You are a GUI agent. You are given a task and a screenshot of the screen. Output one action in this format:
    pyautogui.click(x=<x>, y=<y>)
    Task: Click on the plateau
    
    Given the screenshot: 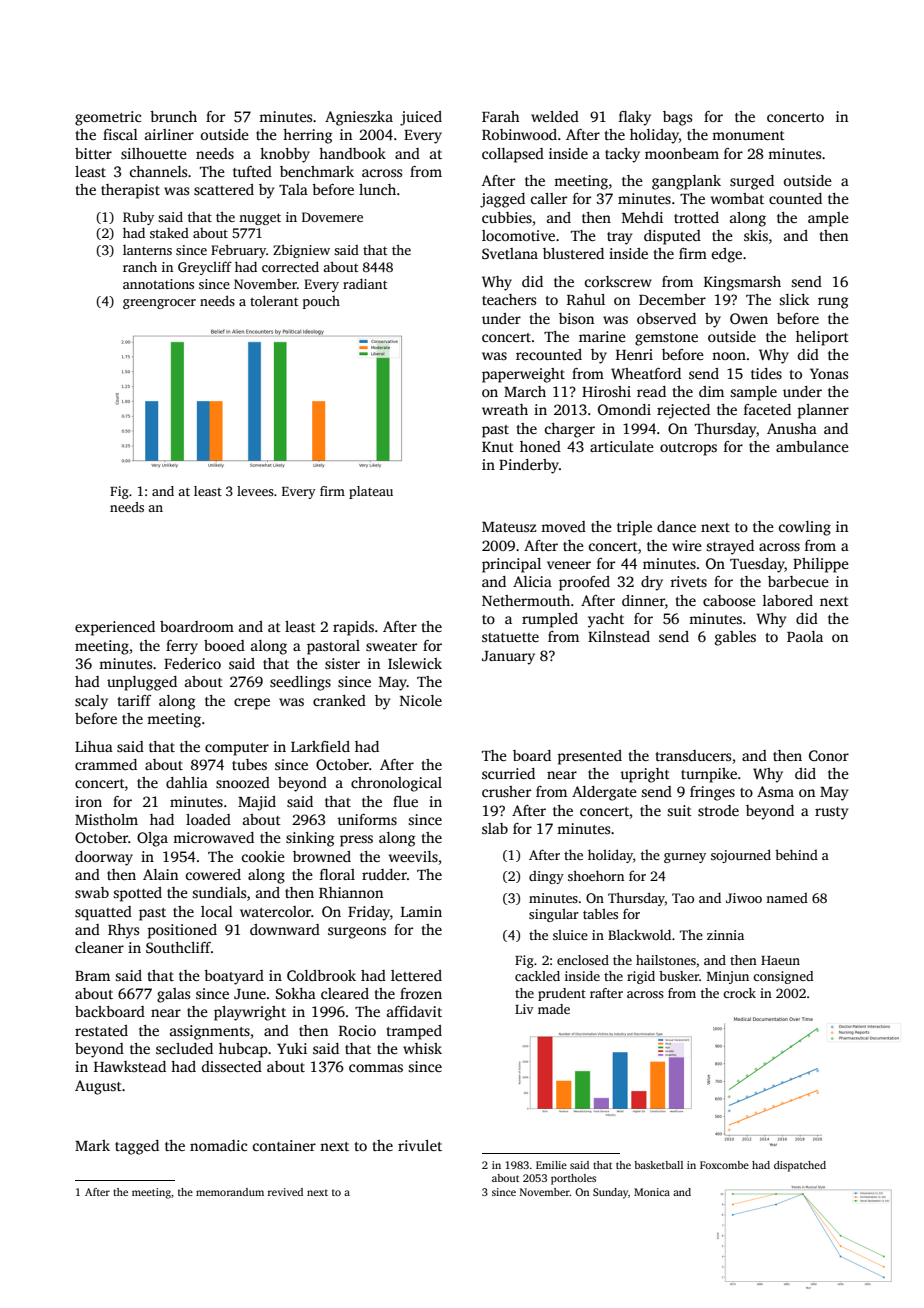 What is the action you would take?
    pyautogui.click(x=371, y=492)
